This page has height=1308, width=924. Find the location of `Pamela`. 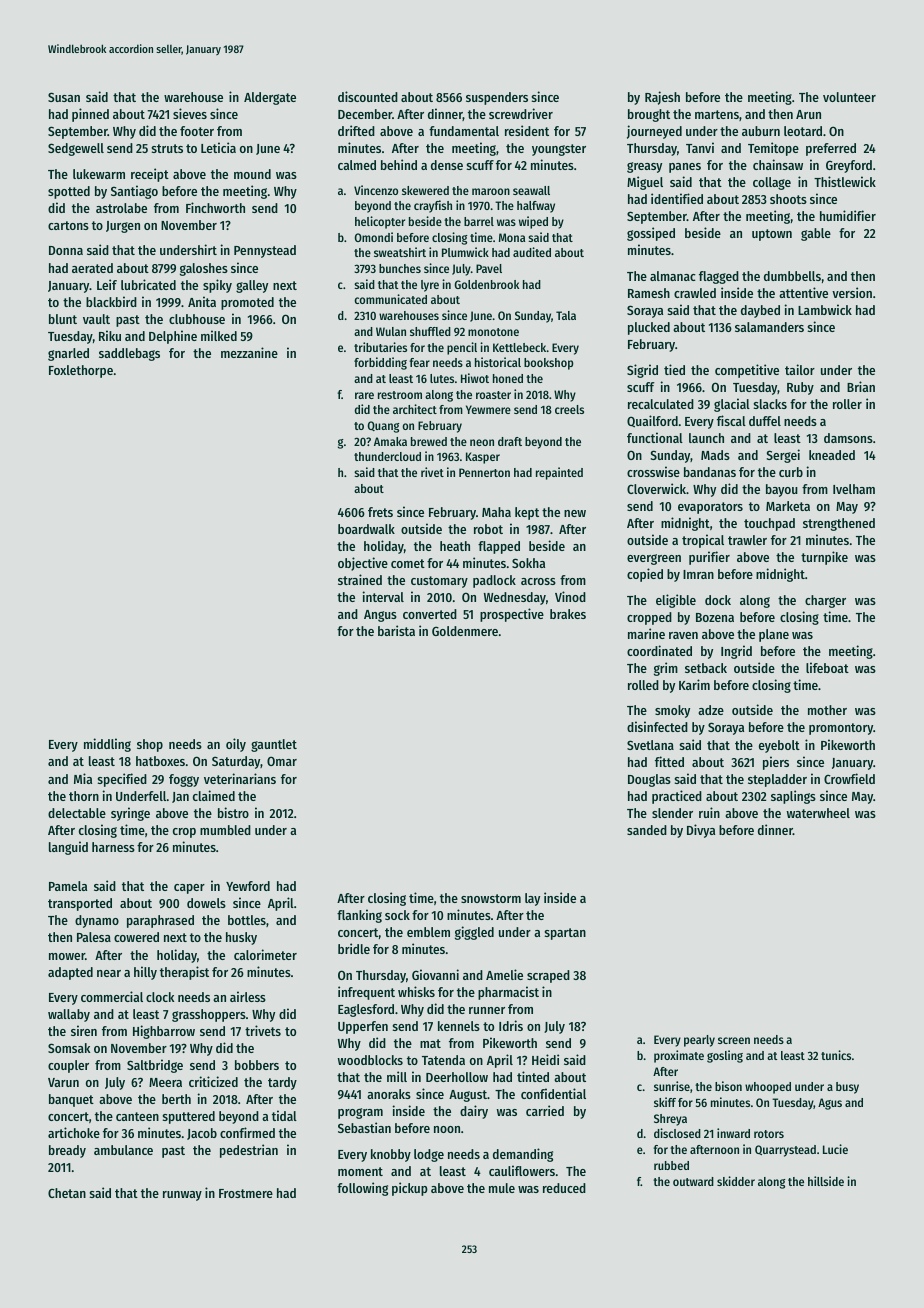

Pamela is located at coordinates (68, 886).
